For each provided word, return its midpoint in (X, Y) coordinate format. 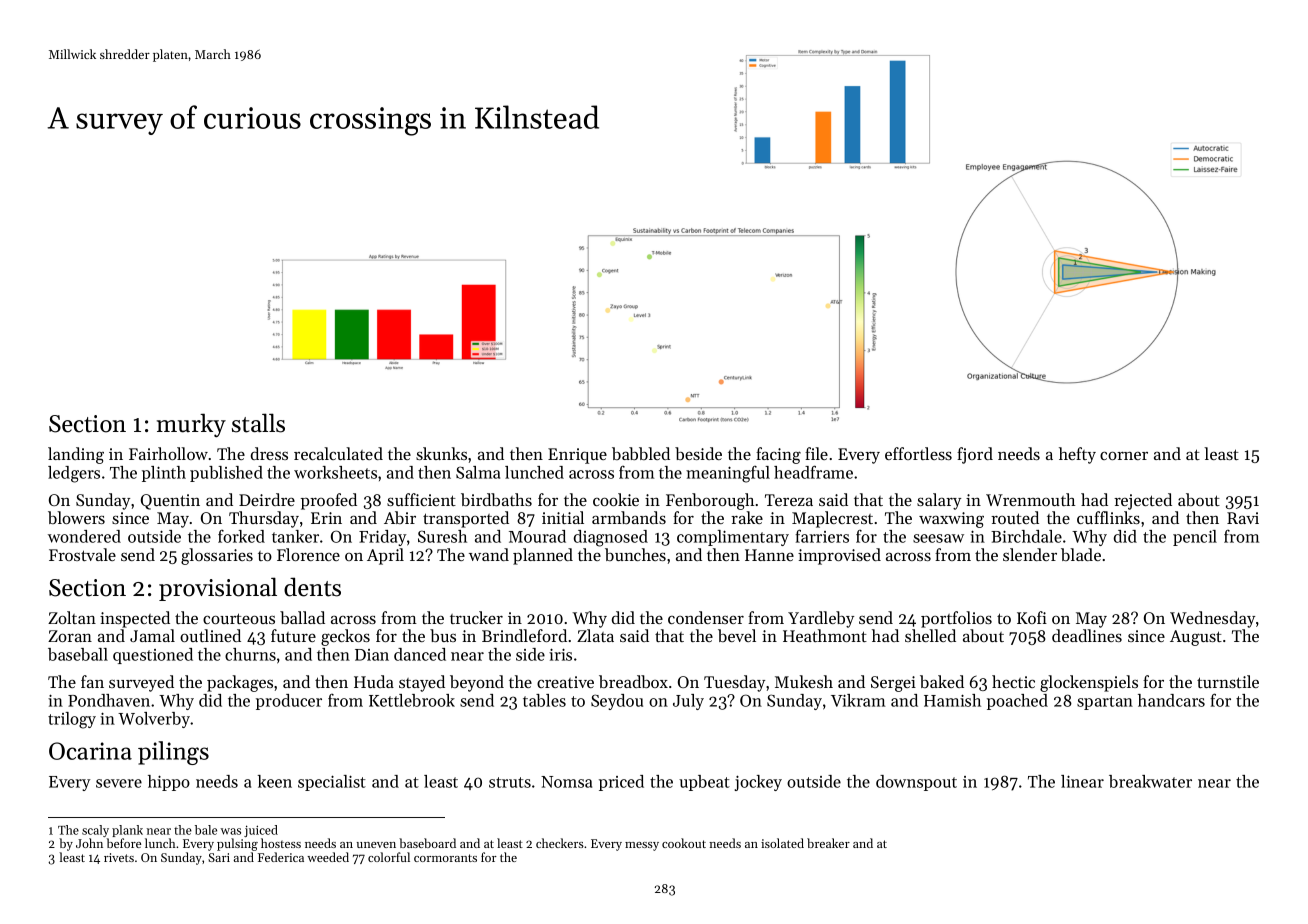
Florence (308, 554)
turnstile (1228, 681)
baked (942, 681)
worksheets (335, 472)
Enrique (577, 456)
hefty (1077, 455)
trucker (476, 617)
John (89, 843)
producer (289, 702)
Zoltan (72, 617)
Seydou (617, 702)
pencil (1195, 538)
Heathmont (825, 635)
